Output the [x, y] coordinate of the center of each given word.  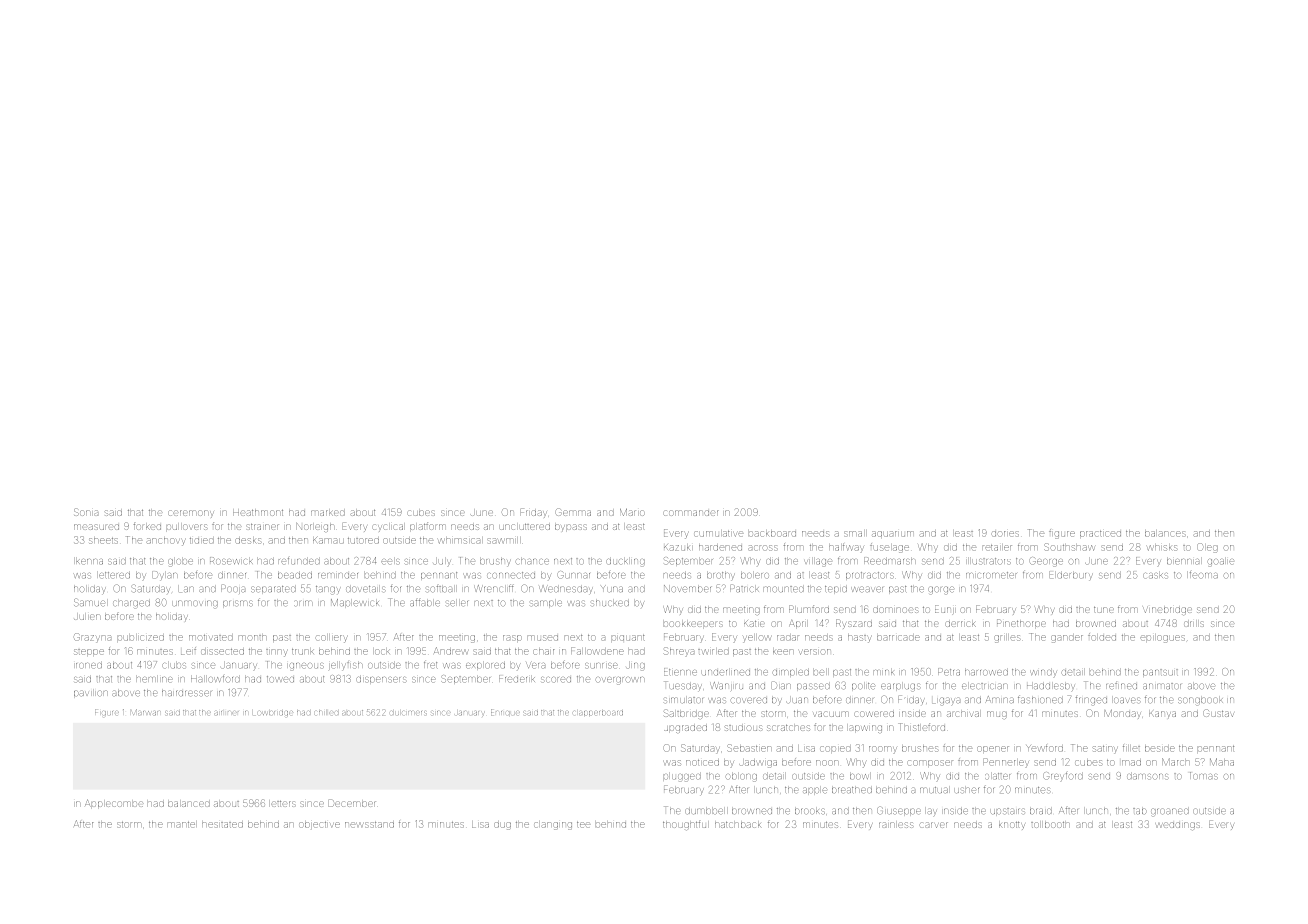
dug [502, 826]
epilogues [1162, 639]
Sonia [86, 512]
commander [691, 513]
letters [283, 804]
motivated [211, 638]
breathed [852, 790]
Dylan [164, 575]
